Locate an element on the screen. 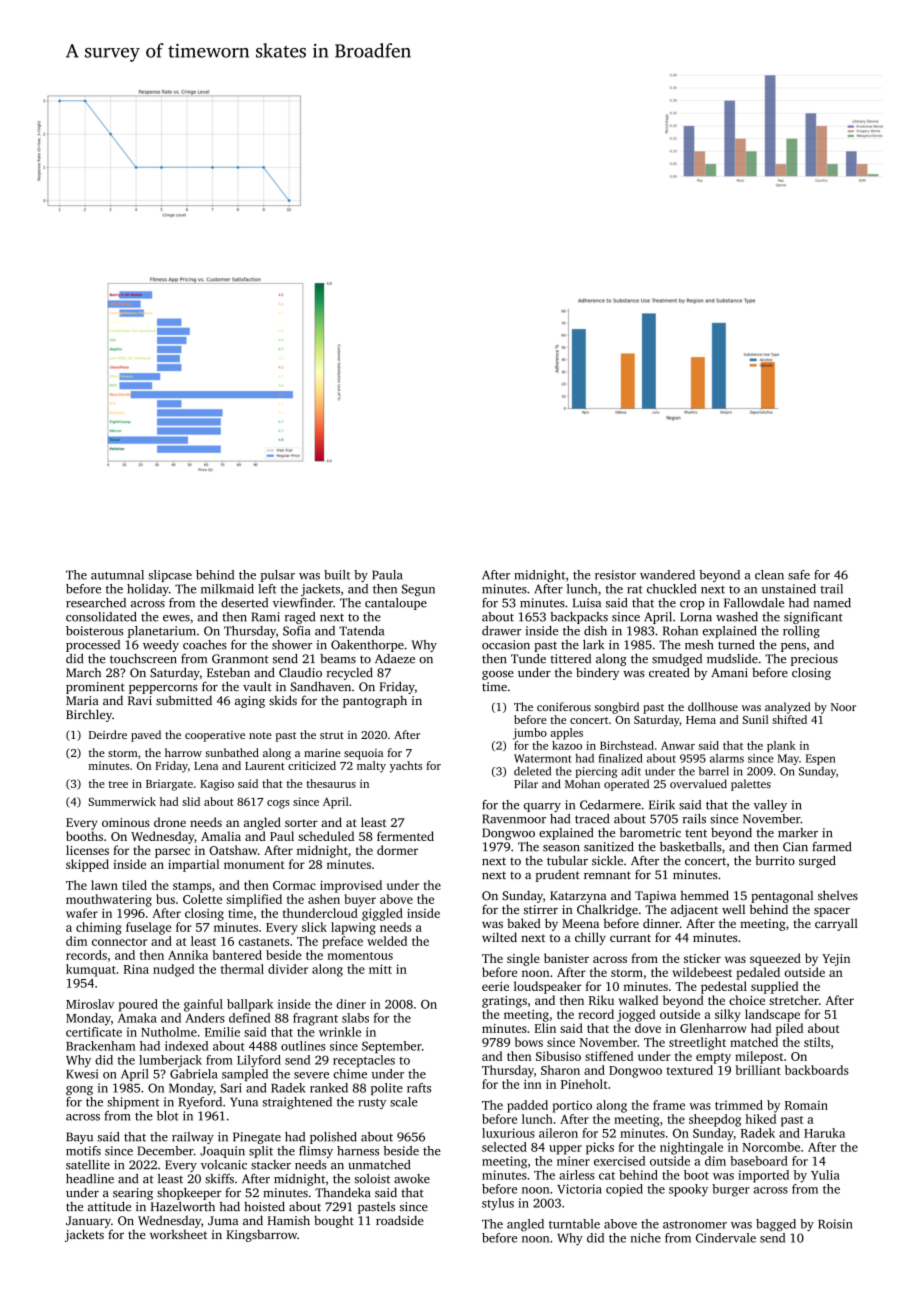  slipcase is located at coordinates (170, 576).
